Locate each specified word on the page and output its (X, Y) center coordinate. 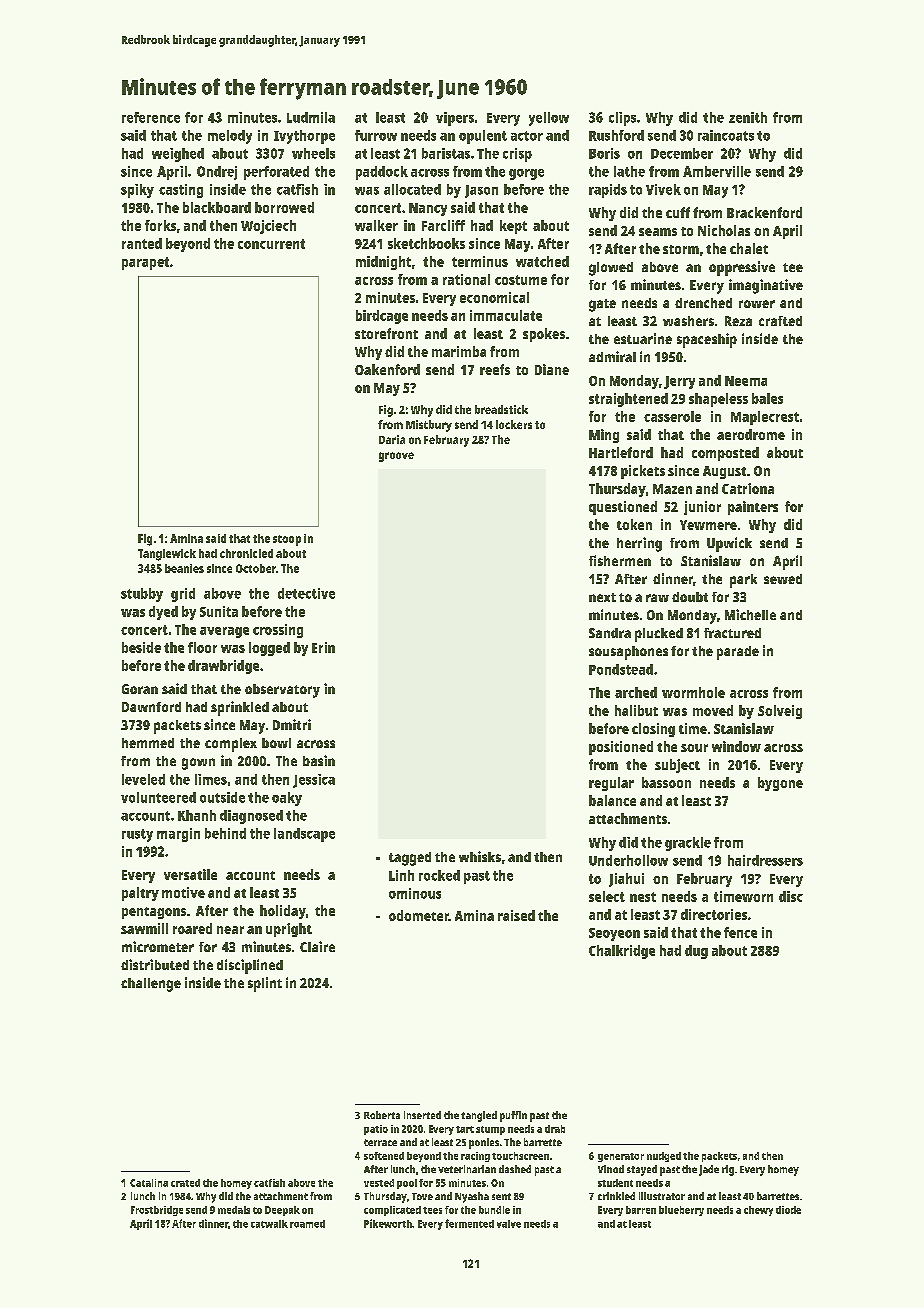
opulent (483, 137)
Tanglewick (167, 555)
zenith (748, 117)
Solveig (780, 712)
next (602, 597)
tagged (410, 859)
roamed (307, 1224)
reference (151, 117)
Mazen (672, 489)
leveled (143, 779)
